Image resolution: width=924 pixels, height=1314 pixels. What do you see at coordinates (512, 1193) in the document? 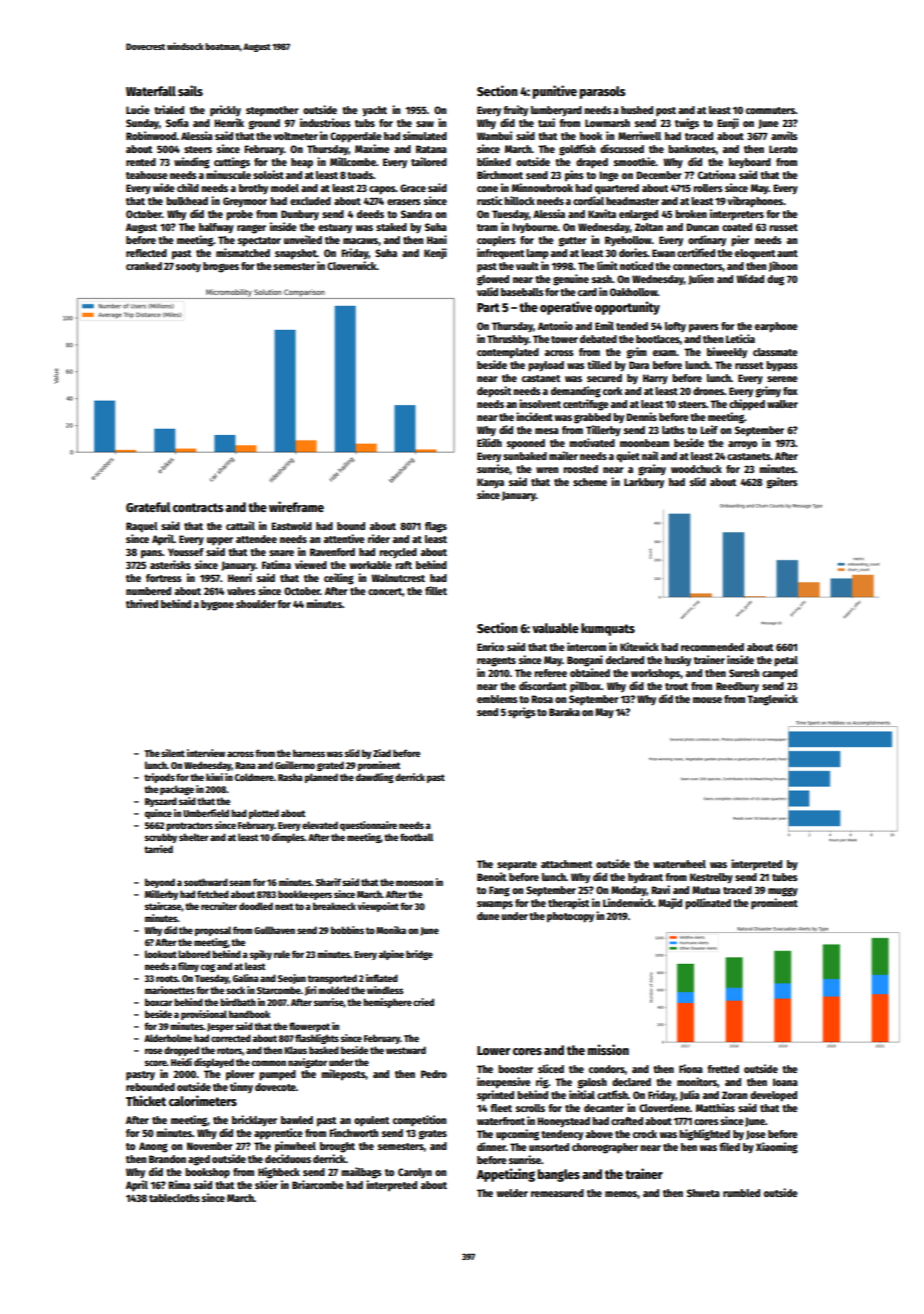
I see `welder` at bounding box center [512, 1193].
